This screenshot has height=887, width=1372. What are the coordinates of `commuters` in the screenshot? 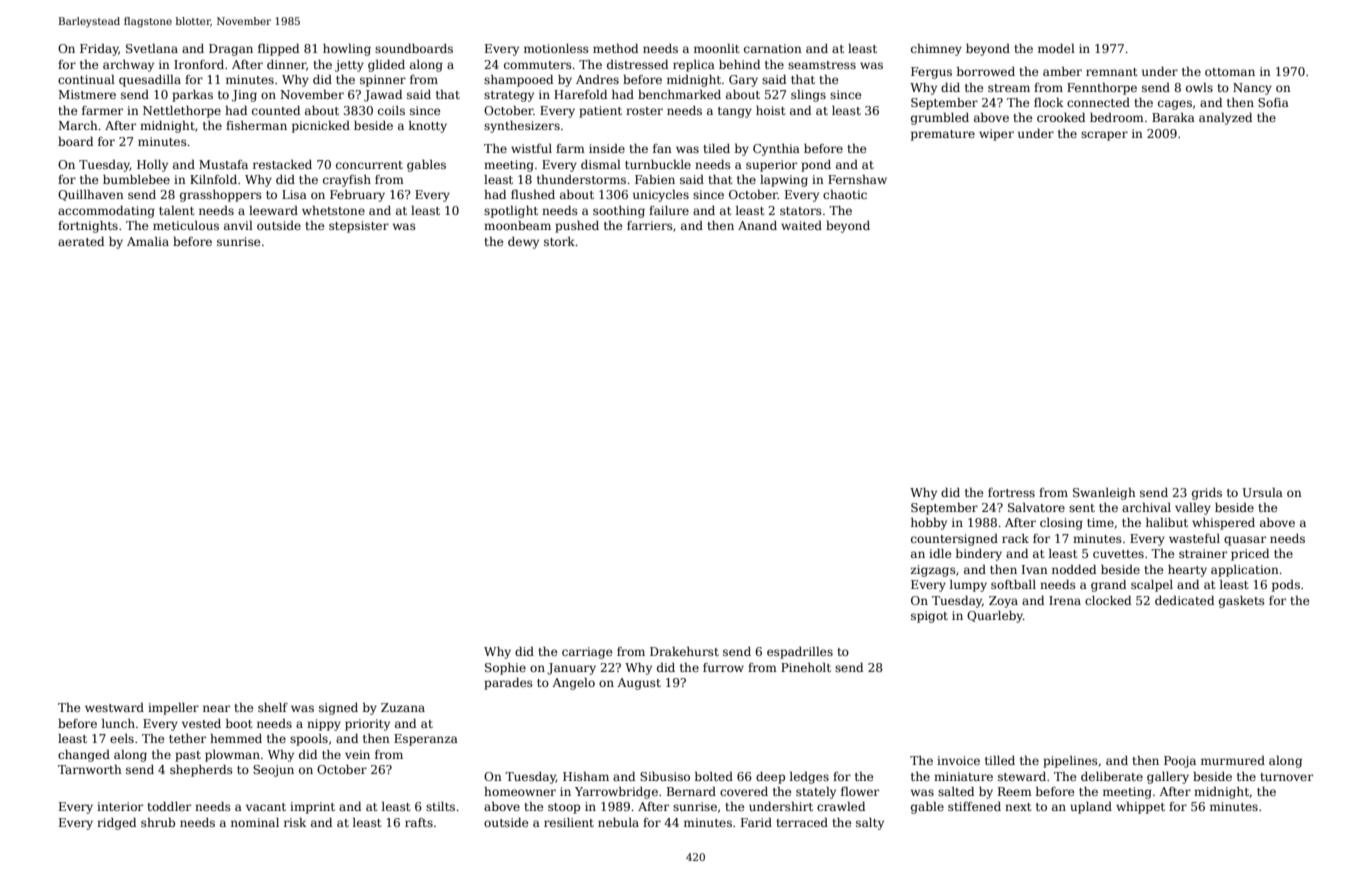 It's located at (538, 65).
